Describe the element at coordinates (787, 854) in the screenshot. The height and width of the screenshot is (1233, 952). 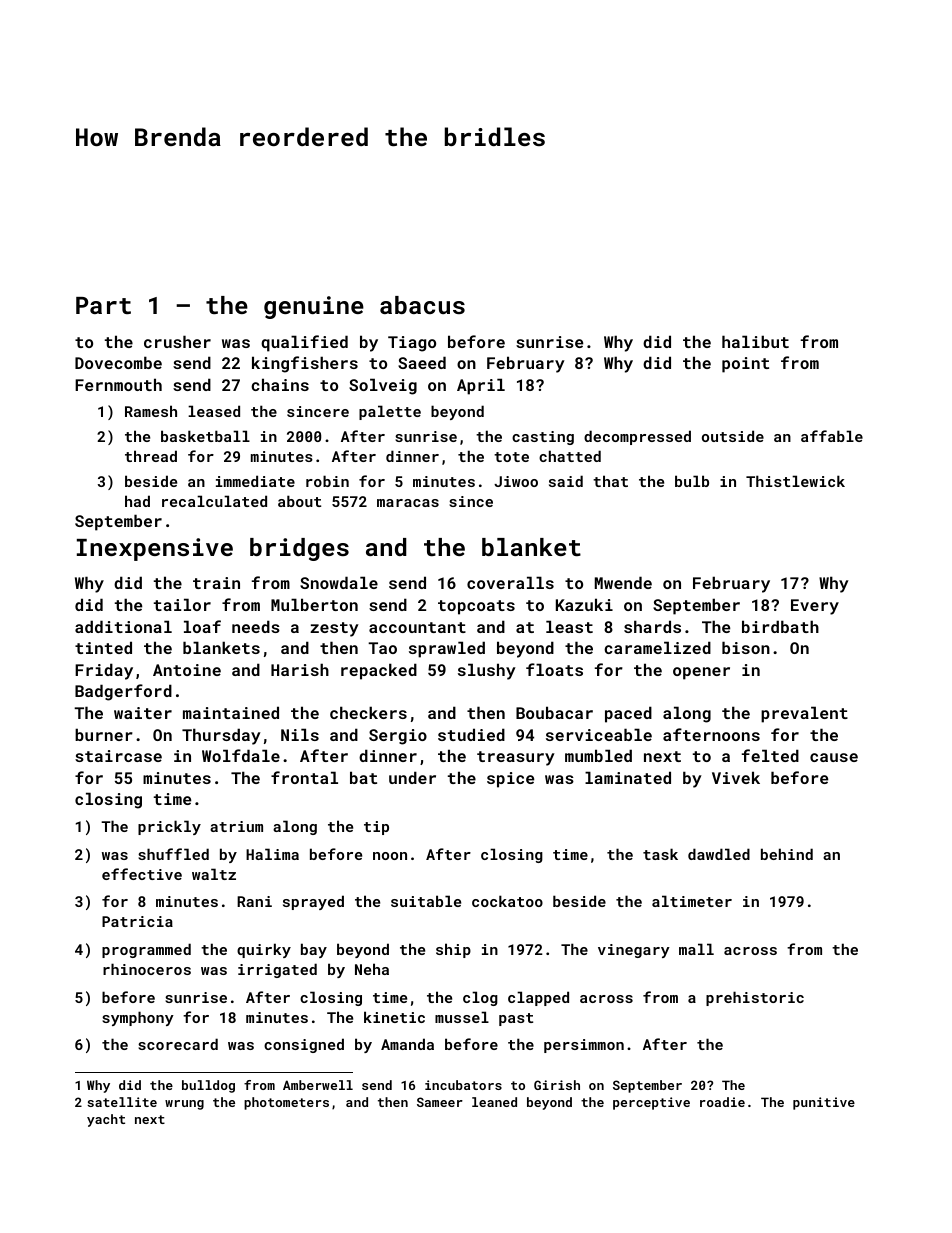
I see `behind` at that location.
